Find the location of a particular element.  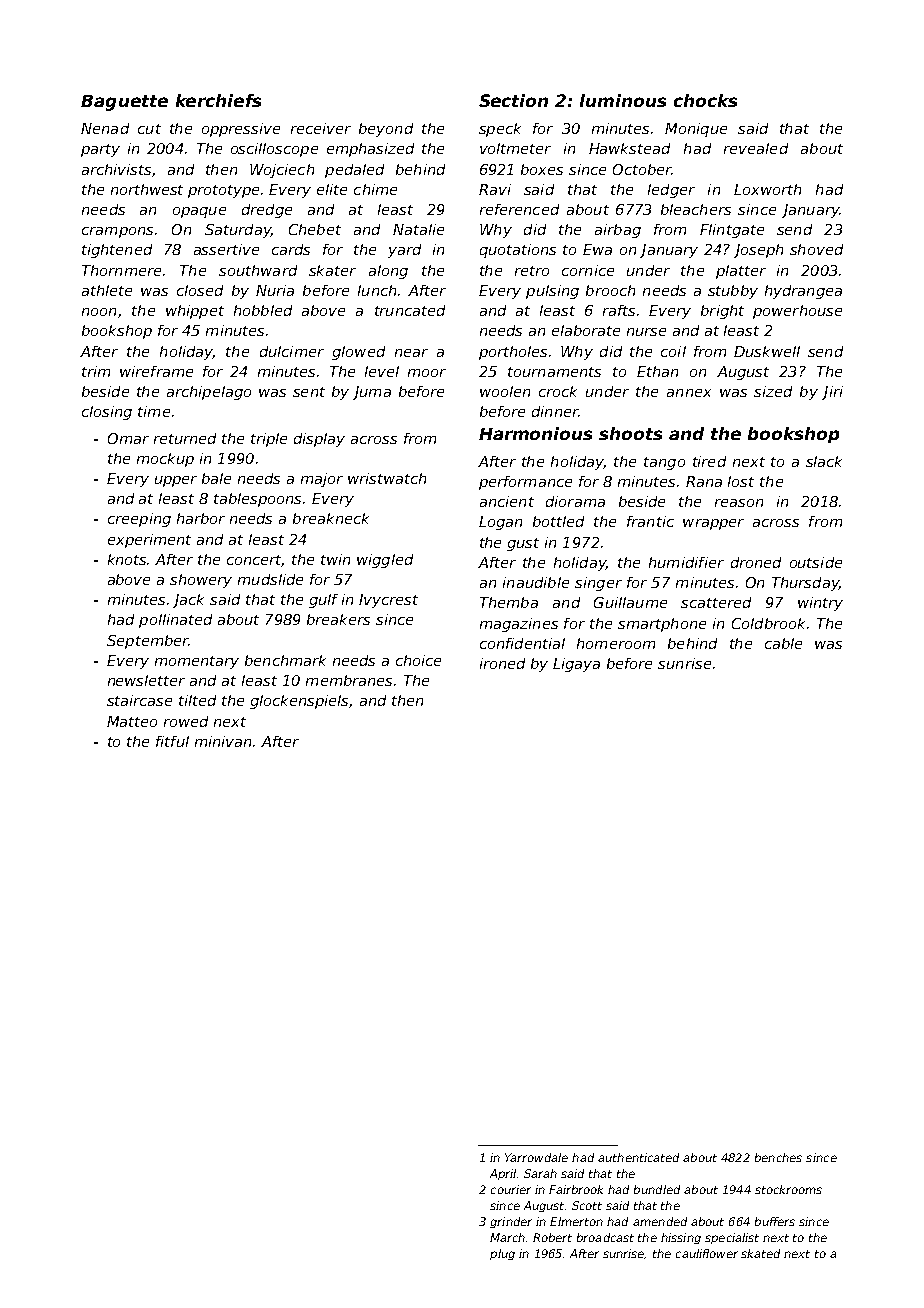

cable is located at coordinates (783, 643).
